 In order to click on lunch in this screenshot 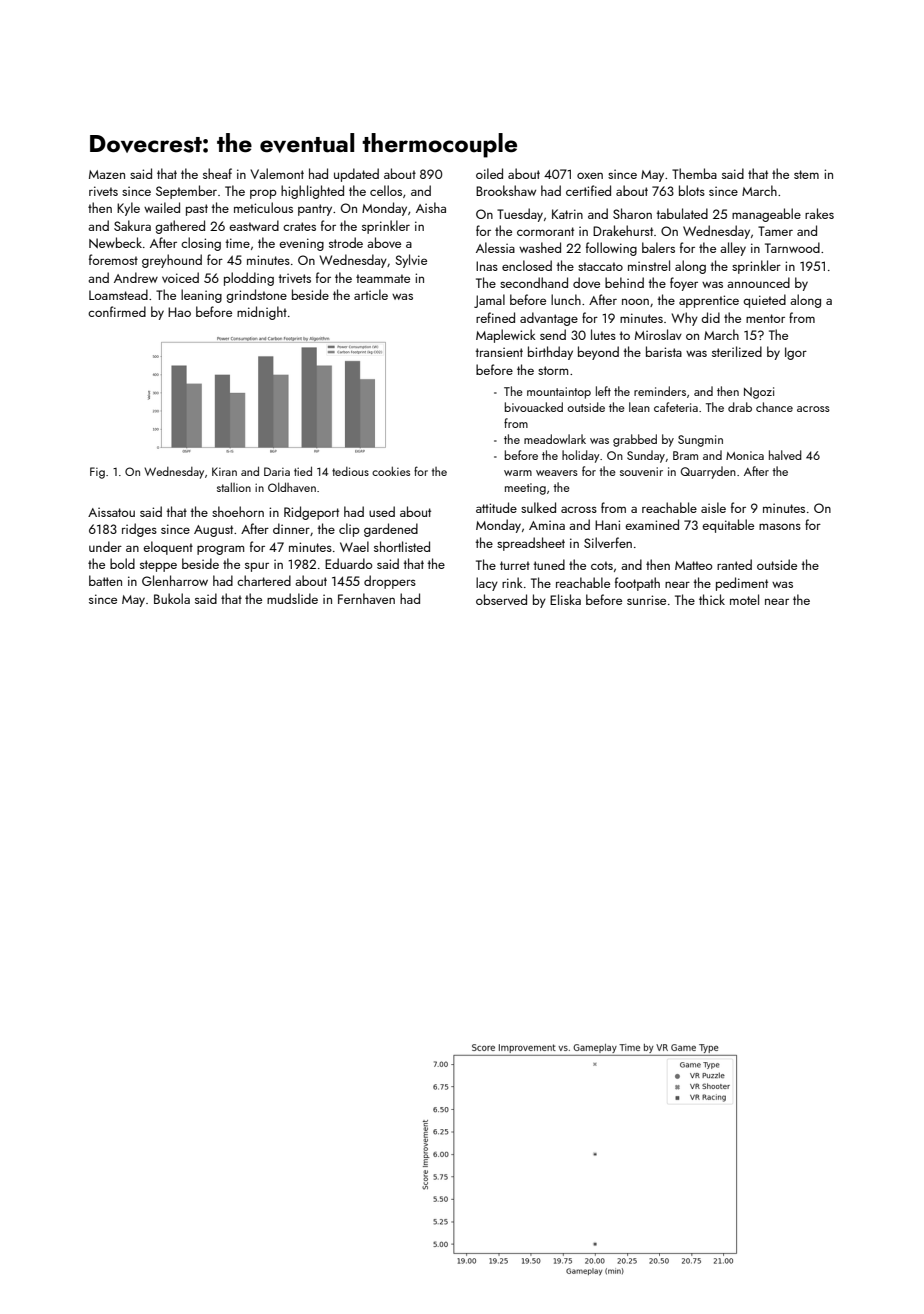, I will do `click(566, 299)`.
